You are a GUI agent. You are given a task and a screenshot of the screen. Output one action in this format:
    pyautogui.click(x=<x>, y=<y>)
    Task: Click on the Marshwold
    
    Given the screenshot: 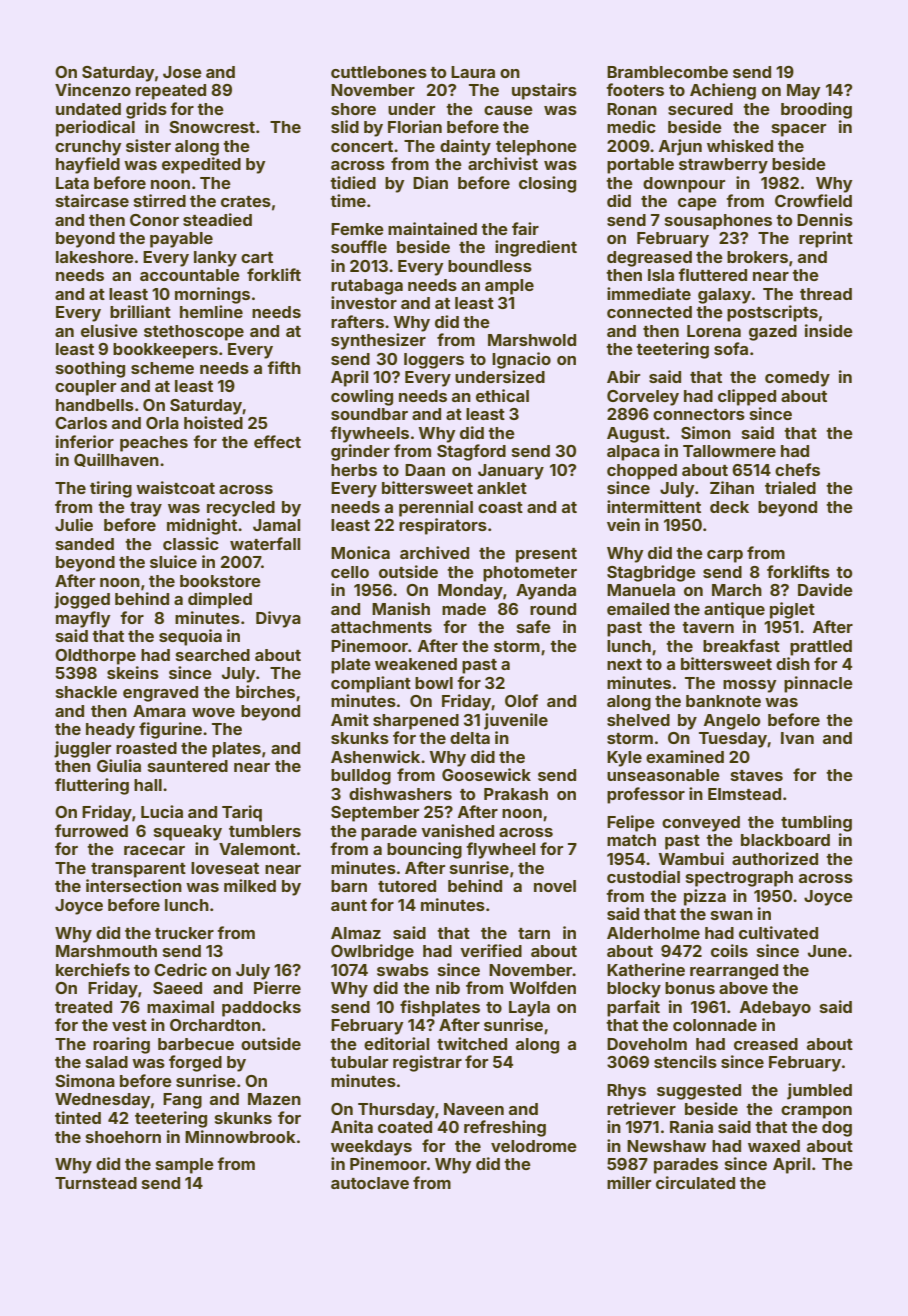 What is the action you would take?
    pyautogui.click(x=532, y=340)
